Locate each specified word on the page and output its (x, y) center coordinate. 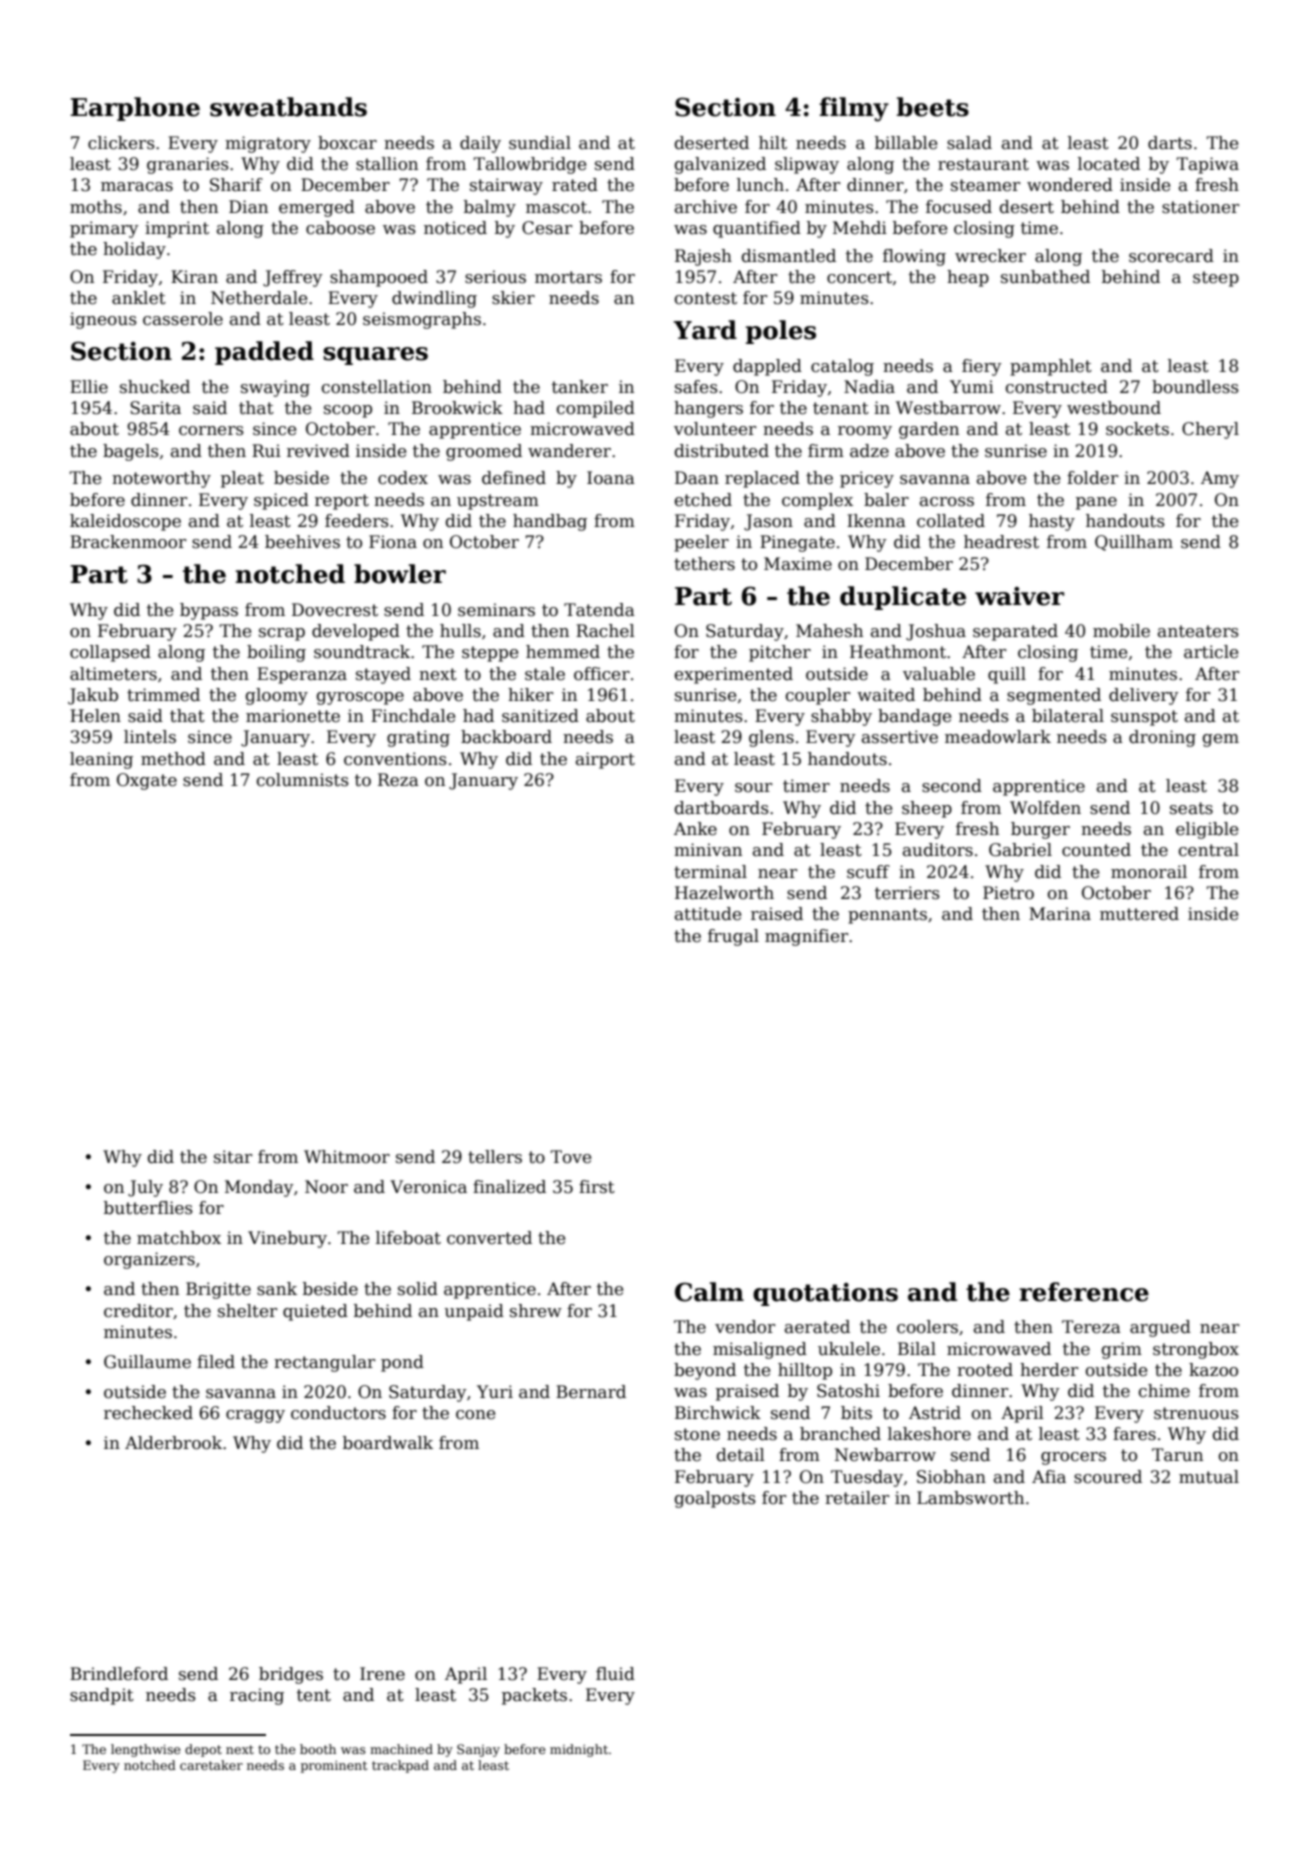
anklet (139, 298)
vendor (745, 1327)
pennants (887, 916)
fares (1134, 1434)
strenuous (1196, 1413)
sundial (540, 143)
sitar (233, 1157)
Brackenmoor (128, 542)
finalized (509, 1187)
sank (277, 1289)
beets (933, 107)
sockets (1137, 429)
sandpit (102, 1696)
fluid (615, 1674)
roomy (865, 432)
